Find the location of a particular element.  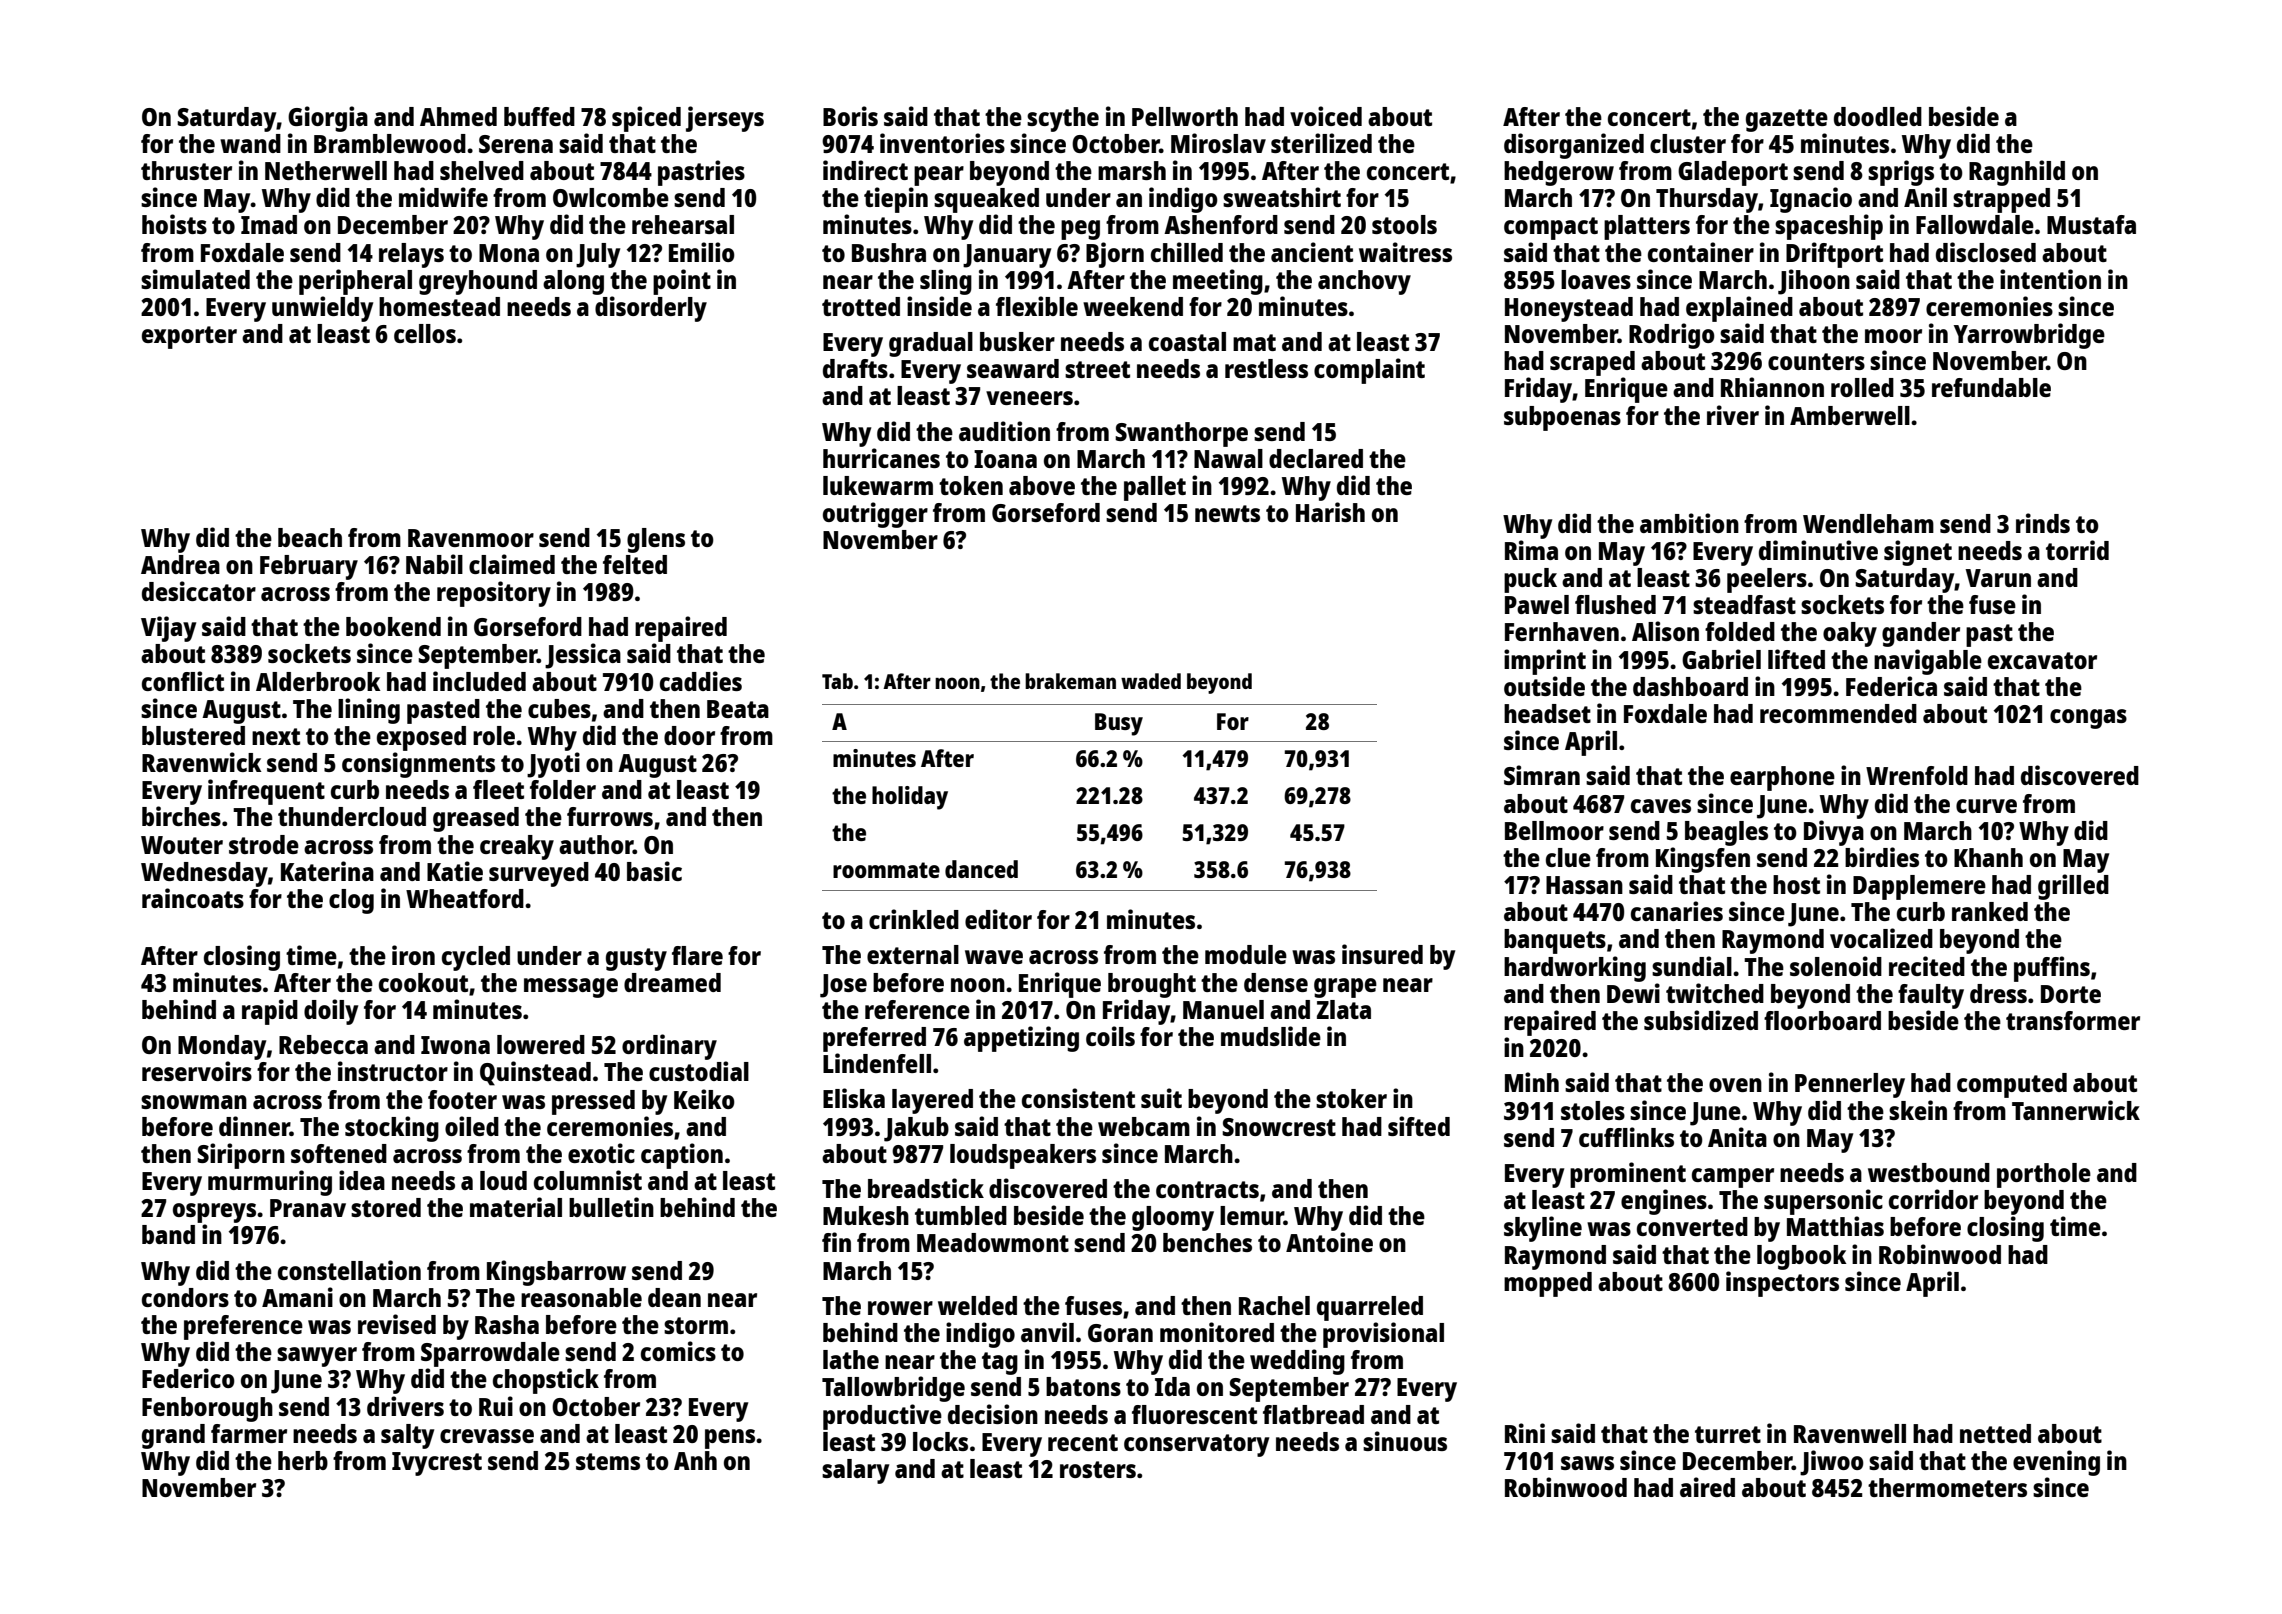

Pellworth is located at coordinates (1185, 116).
